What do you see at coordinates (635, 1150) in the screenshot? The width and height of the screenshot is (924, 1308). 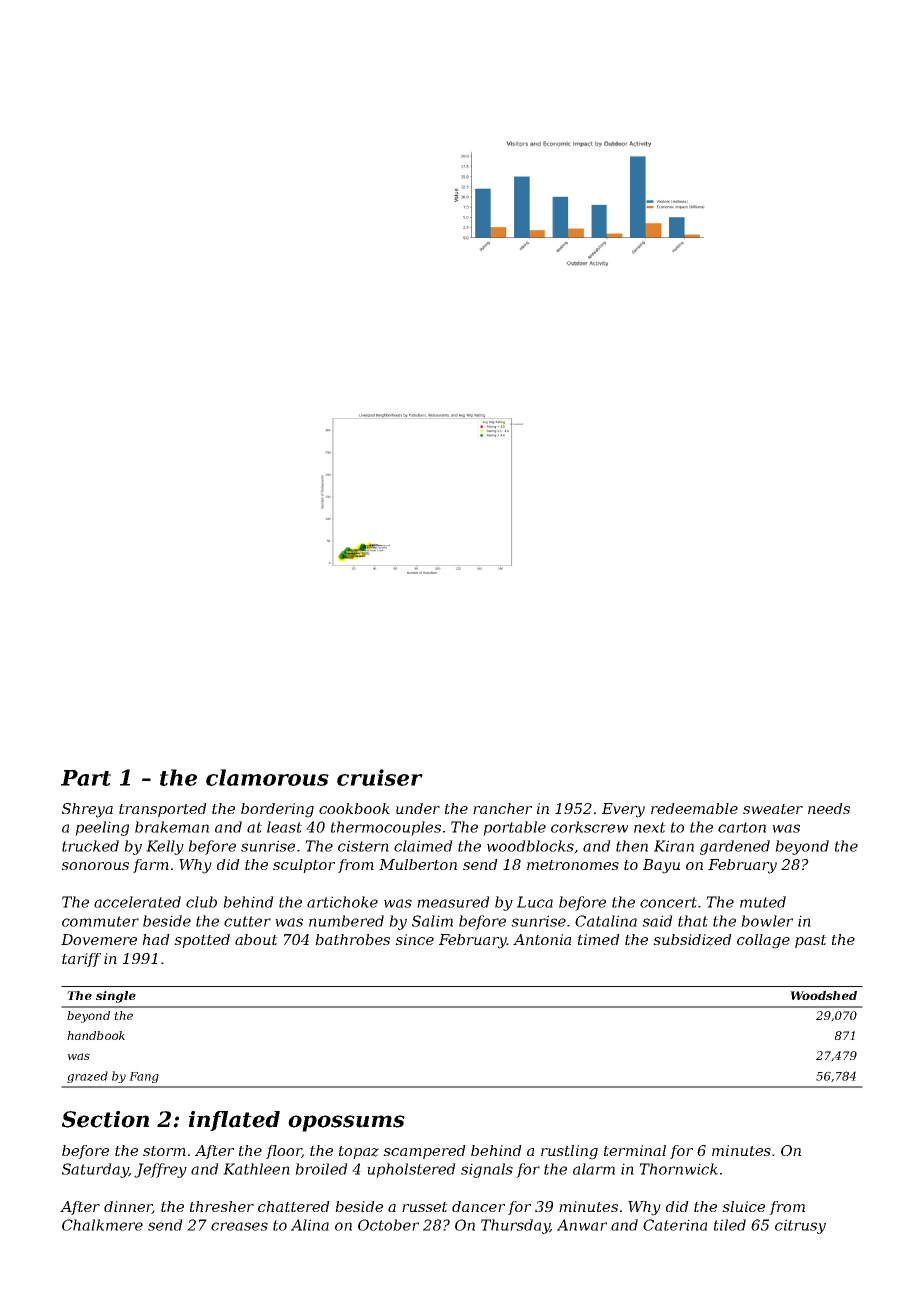 I see `terminal` at bounding box center [635, 1150].
